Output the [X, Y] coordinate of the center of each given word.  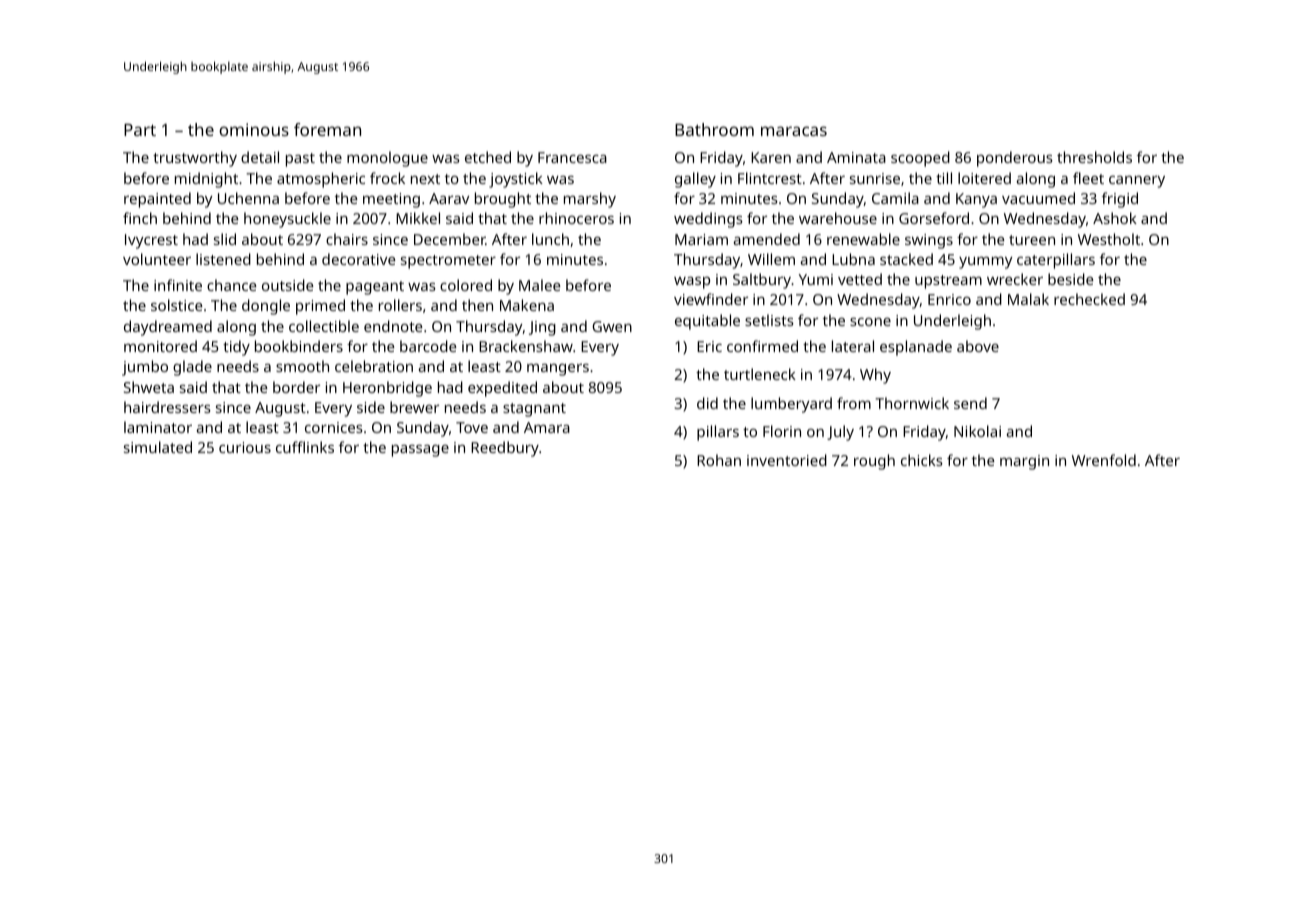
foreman [327, 129]
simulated [158, 447]
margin [1024, 462]
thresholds [1094, 157]
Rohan [719, 460]
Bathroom [714, 129]
